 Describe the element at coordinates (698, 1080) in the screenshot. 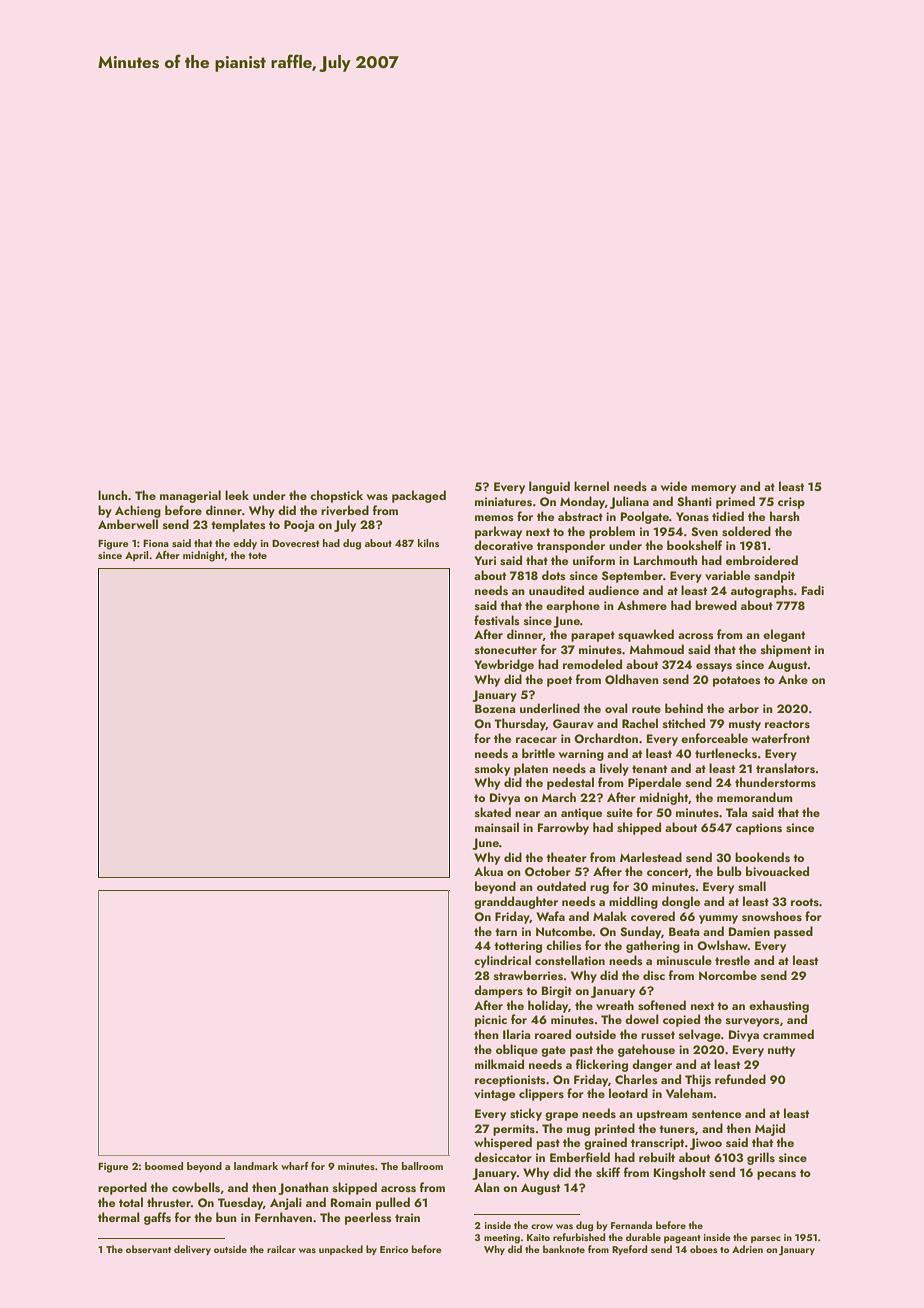

I see `Thijs` at that location.
